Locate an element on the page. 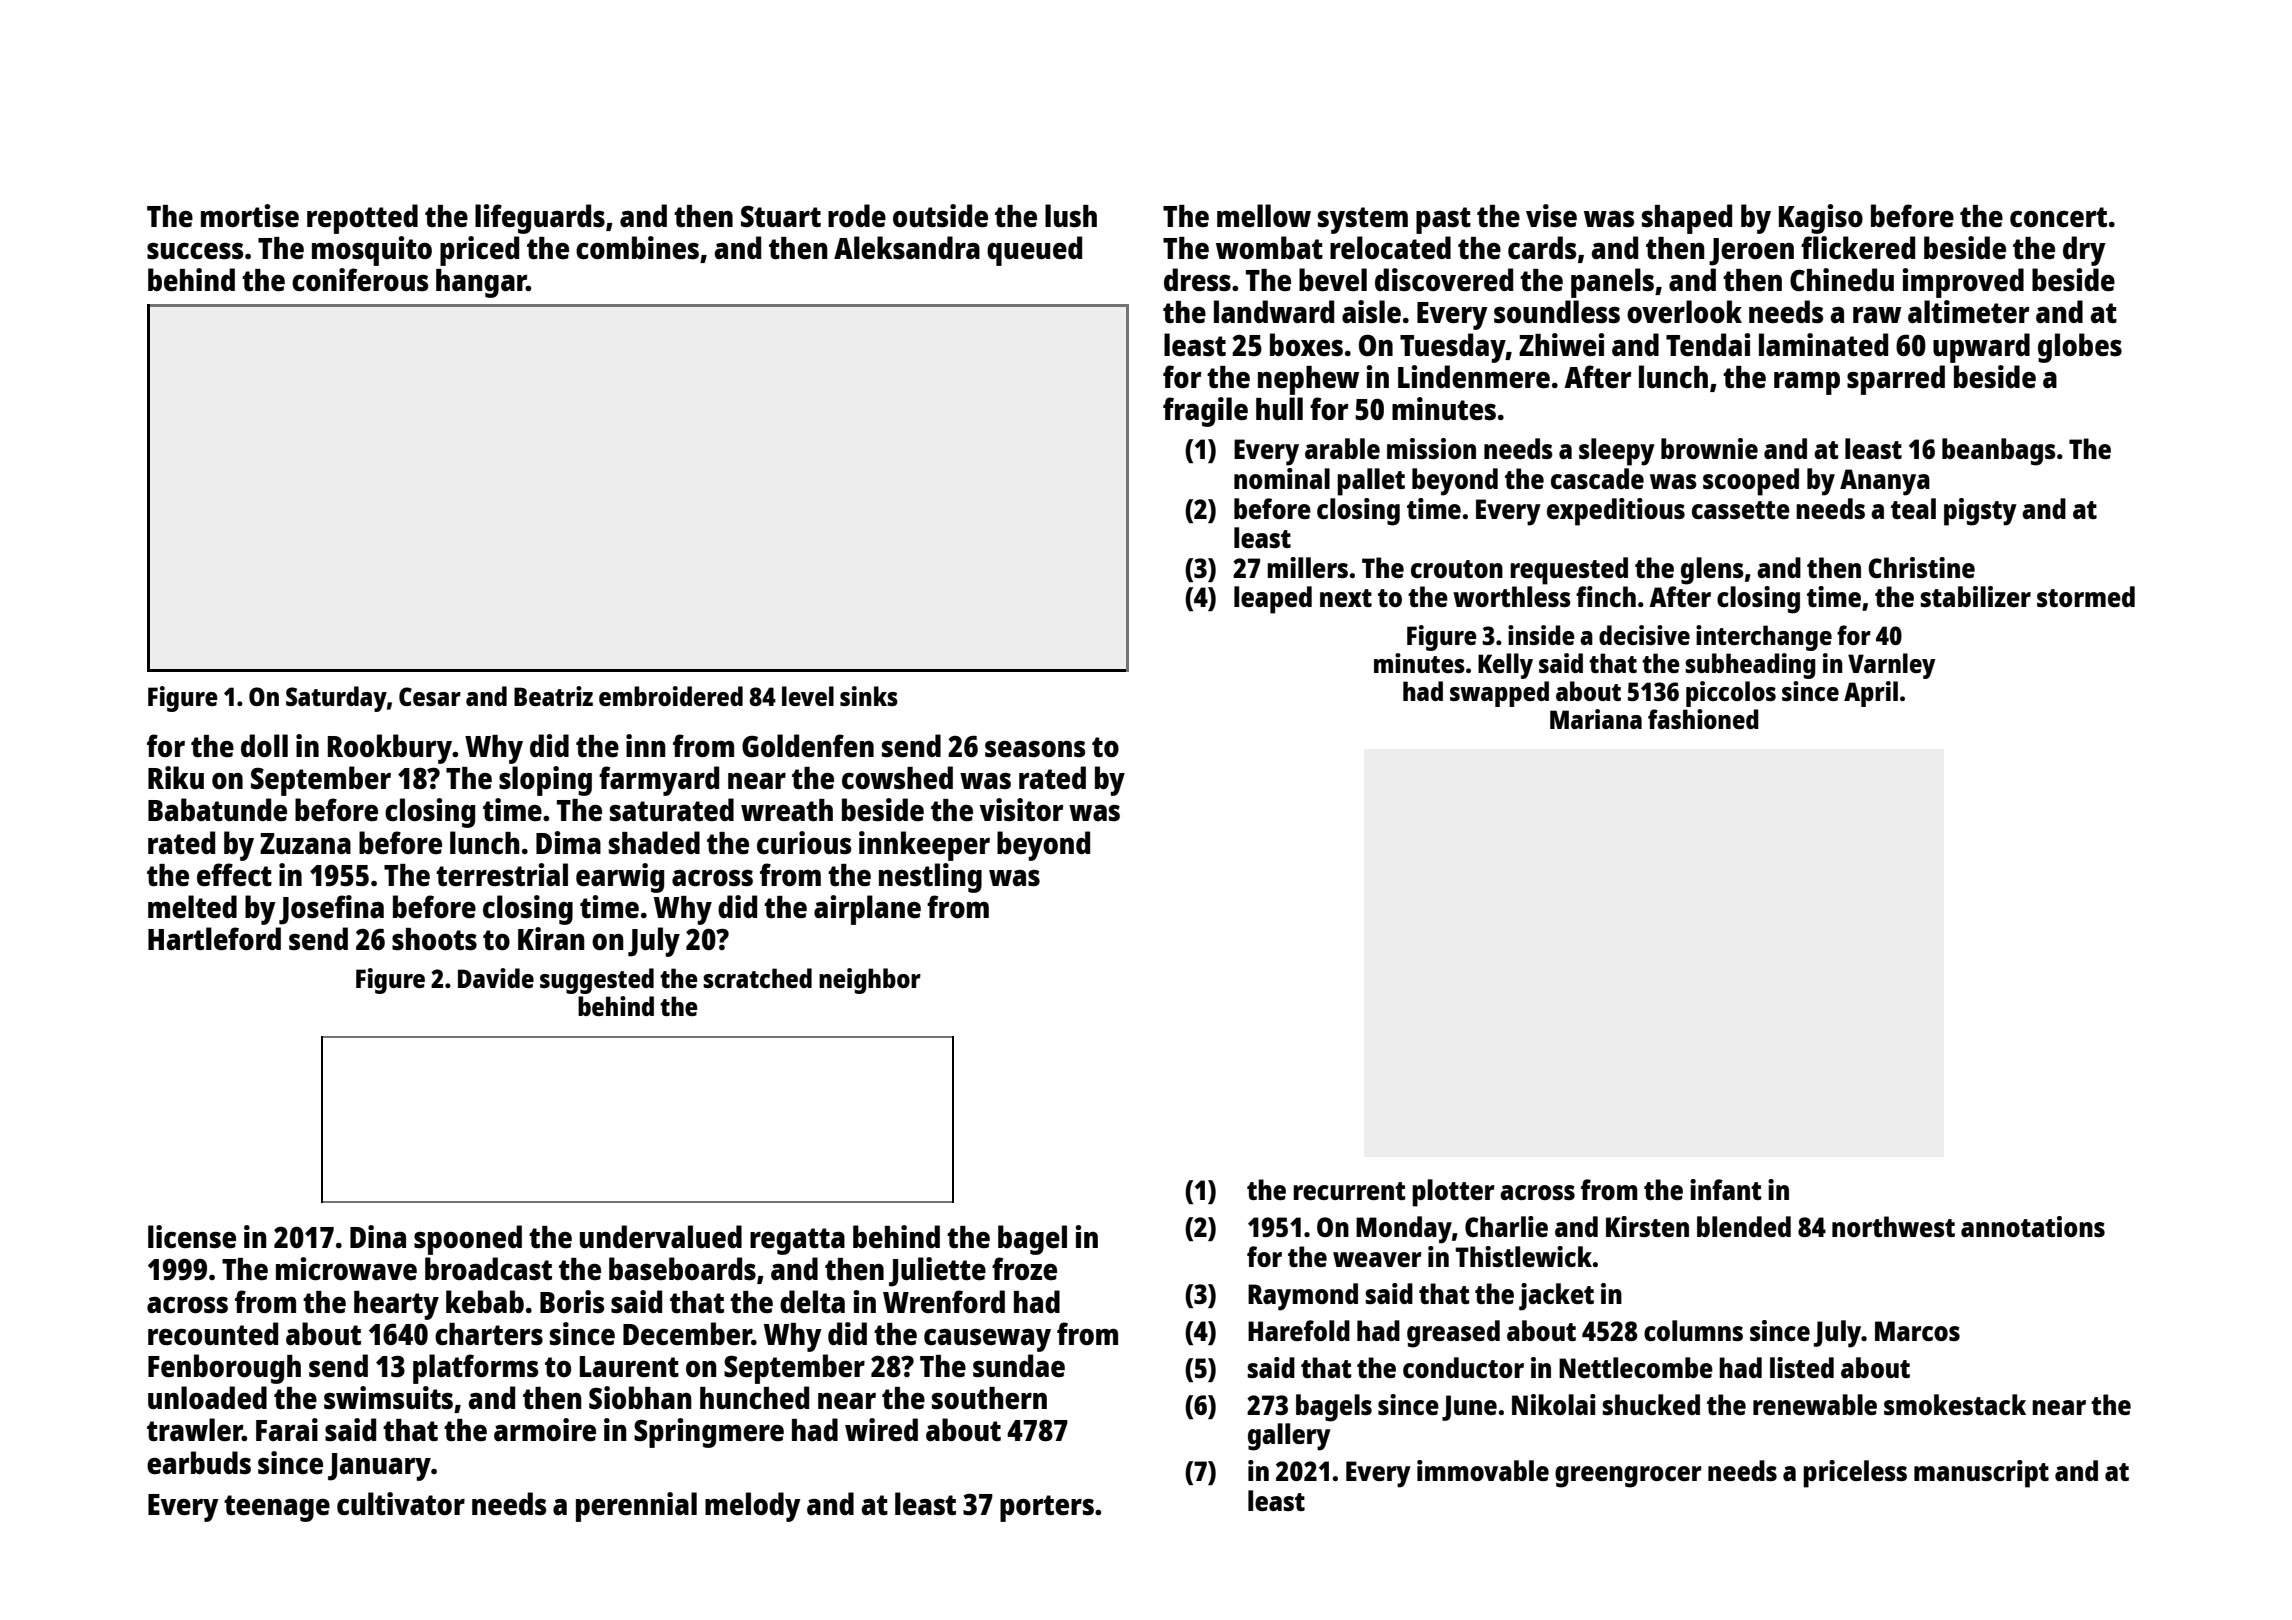 This image has height=1620, width=2292. license is located at coordinates (192, 1236).
